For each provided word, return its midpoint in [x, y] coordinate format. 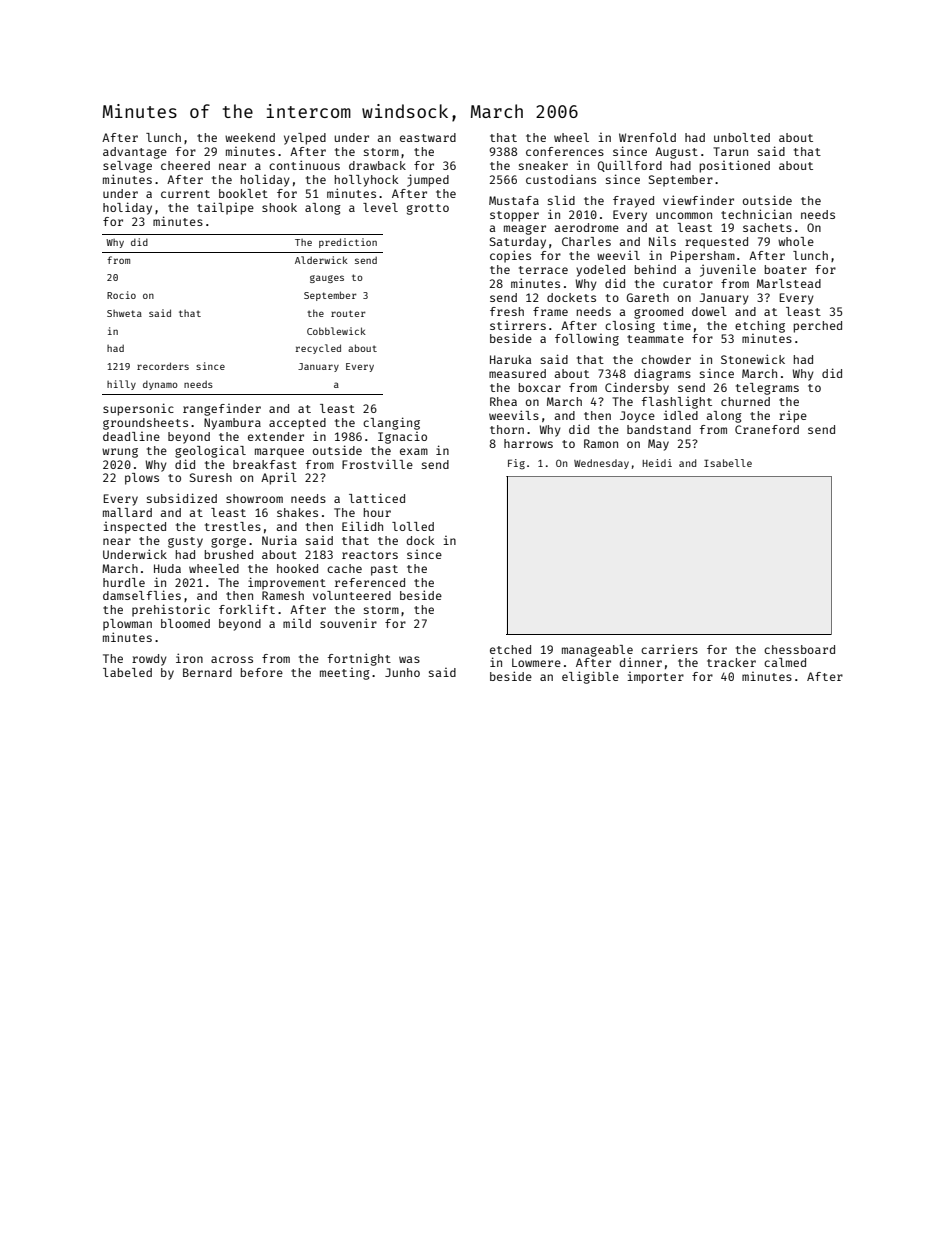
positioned [735, 166]
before [262, 672]
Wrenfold [647, 137]
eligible [590, 677]
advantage [135, 153]
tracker [731, 662]
